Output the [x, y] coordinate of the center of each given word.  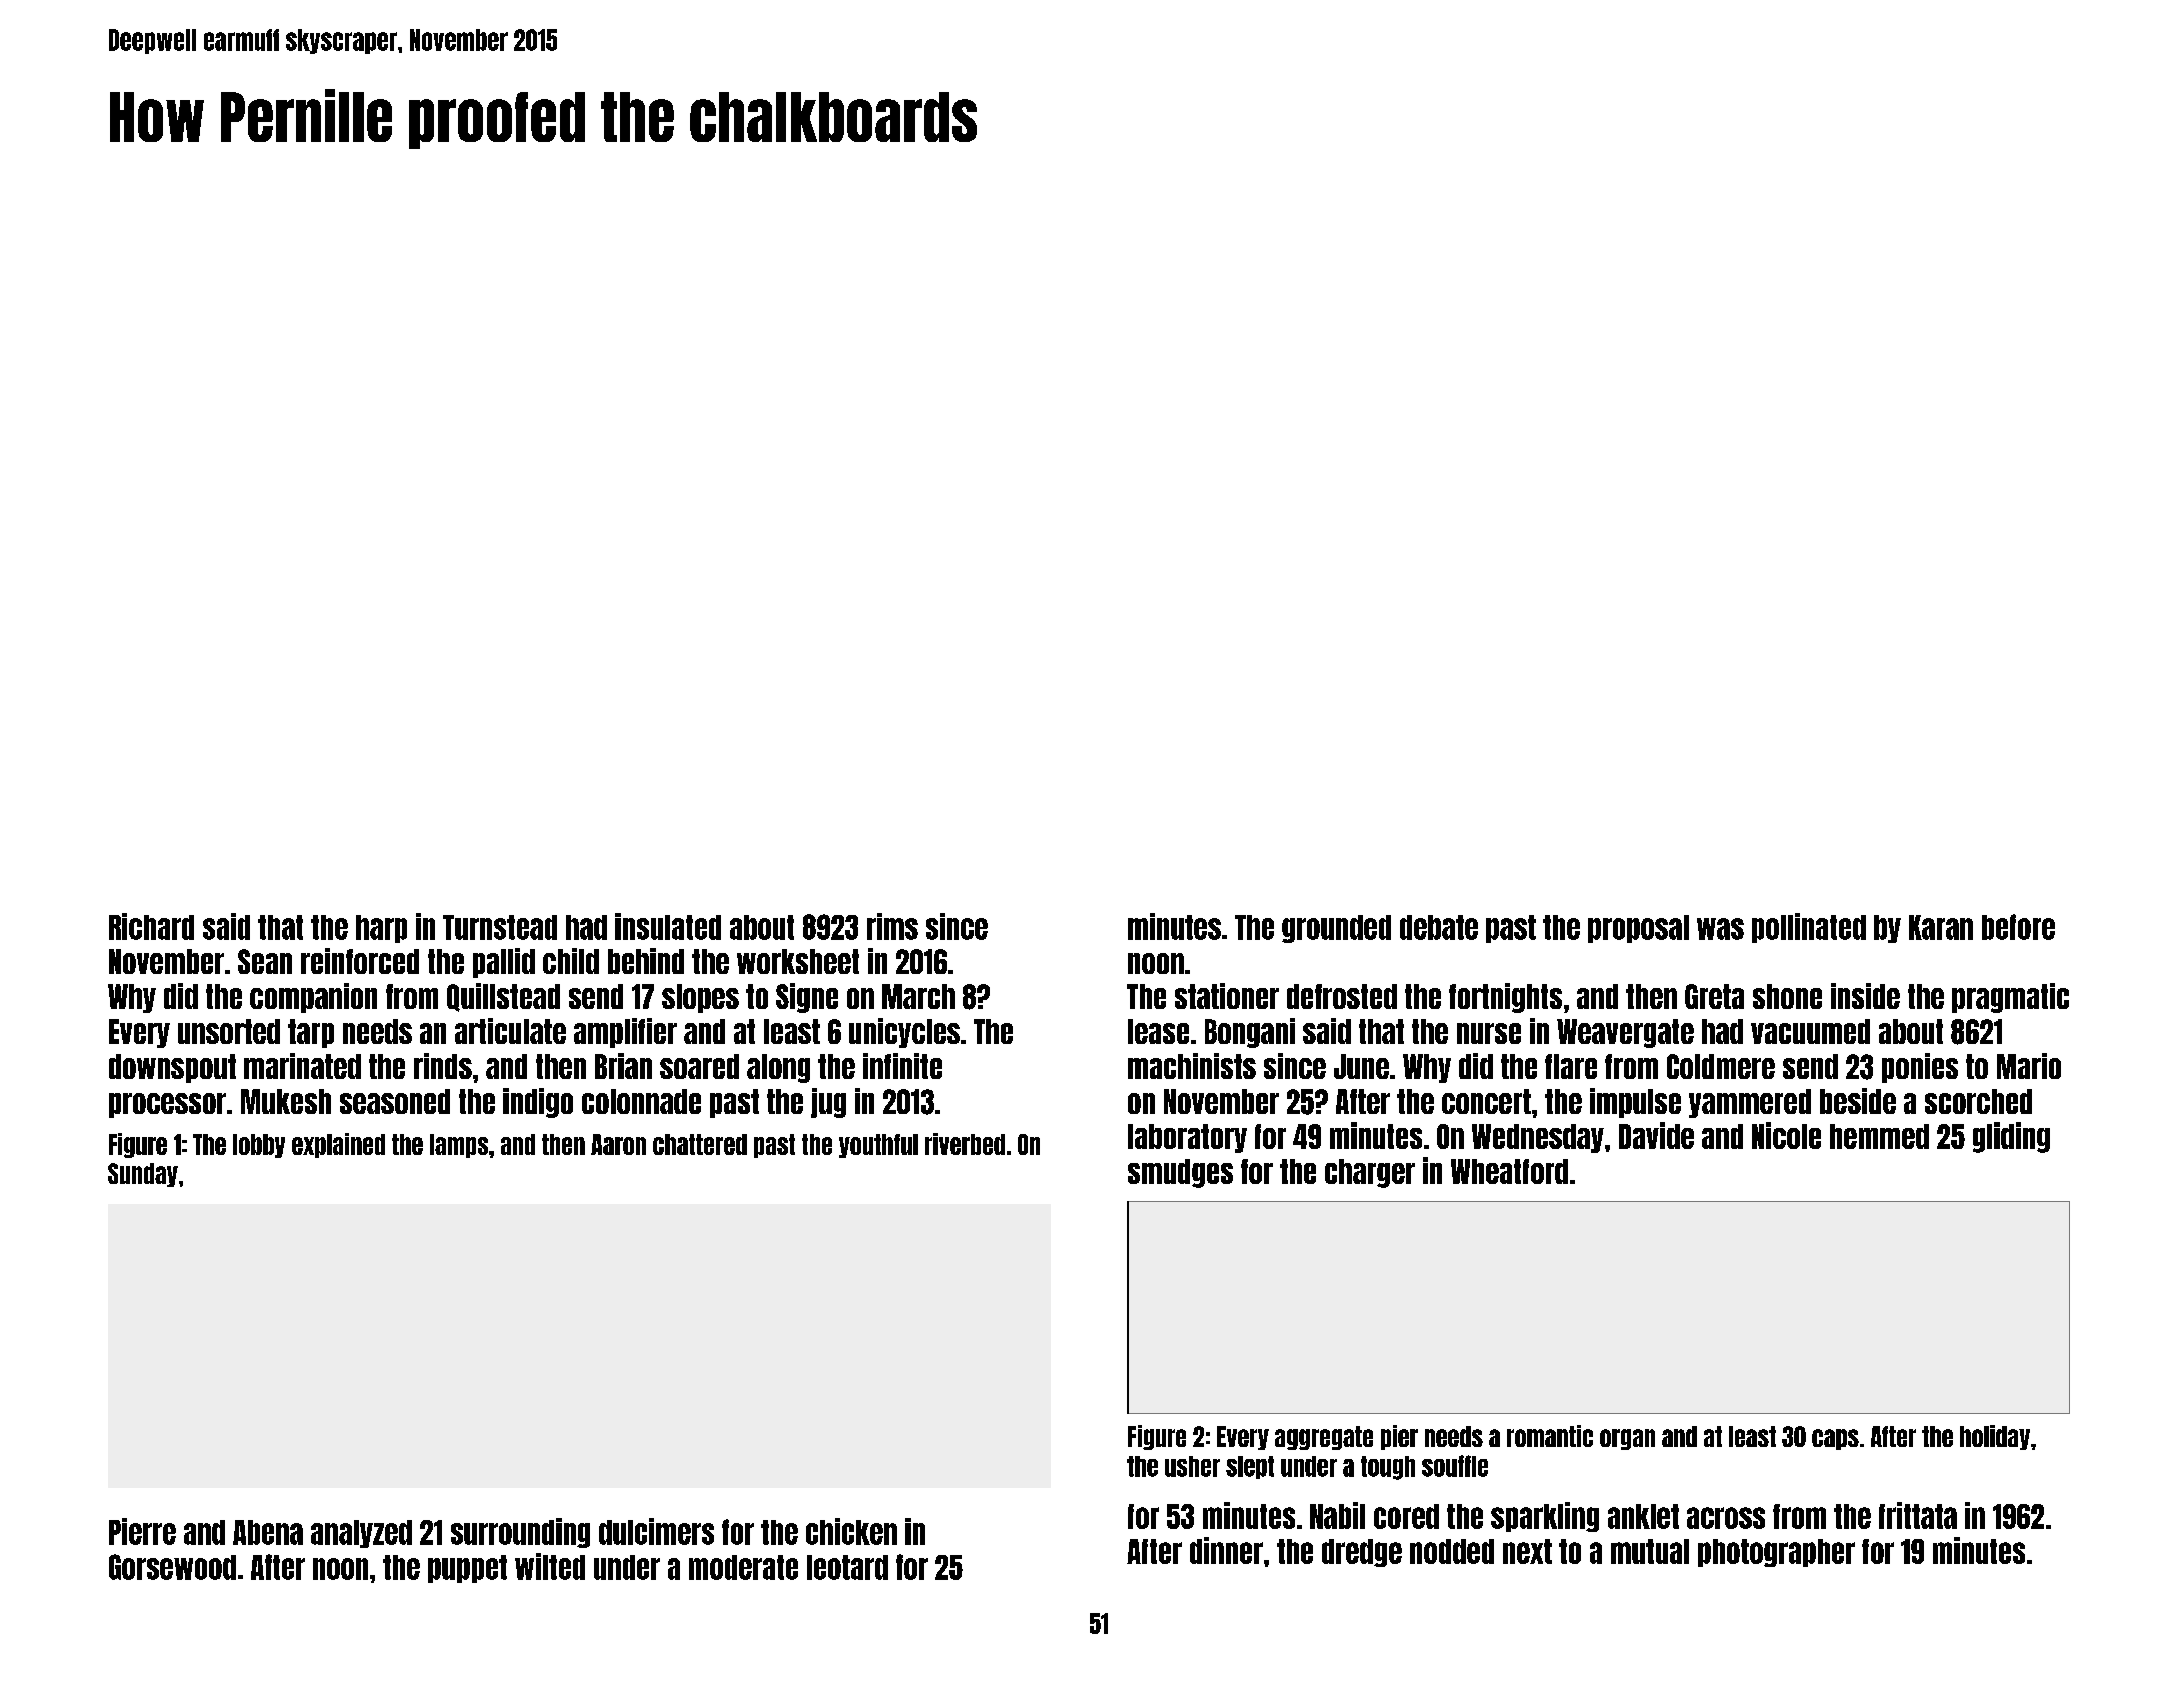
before [2018, 927]
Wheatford [1509, 1171]
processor [167, 1105]
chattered [700, 1144]
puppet [467, 1569]
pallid [504, 963]
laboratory [1187, 1138]
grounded [1336, 929]
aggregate [1324, 1438]
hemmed [1879, 1136]
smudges [1180, 1173]
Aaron [618, 1144]
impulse [1635, 1103]
